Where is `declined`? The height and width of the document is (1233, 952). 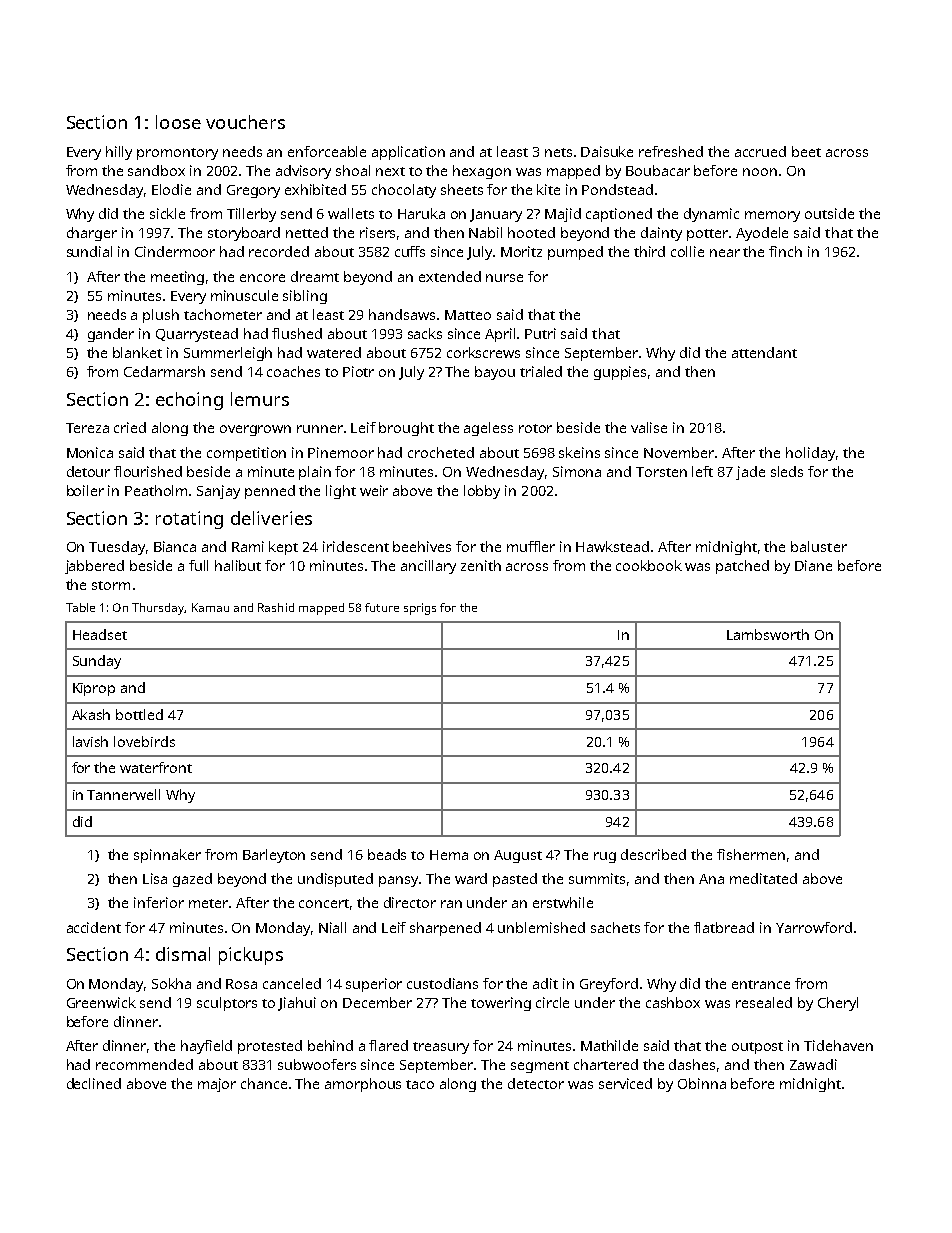 declined is located at coordinates (94, 1083).
